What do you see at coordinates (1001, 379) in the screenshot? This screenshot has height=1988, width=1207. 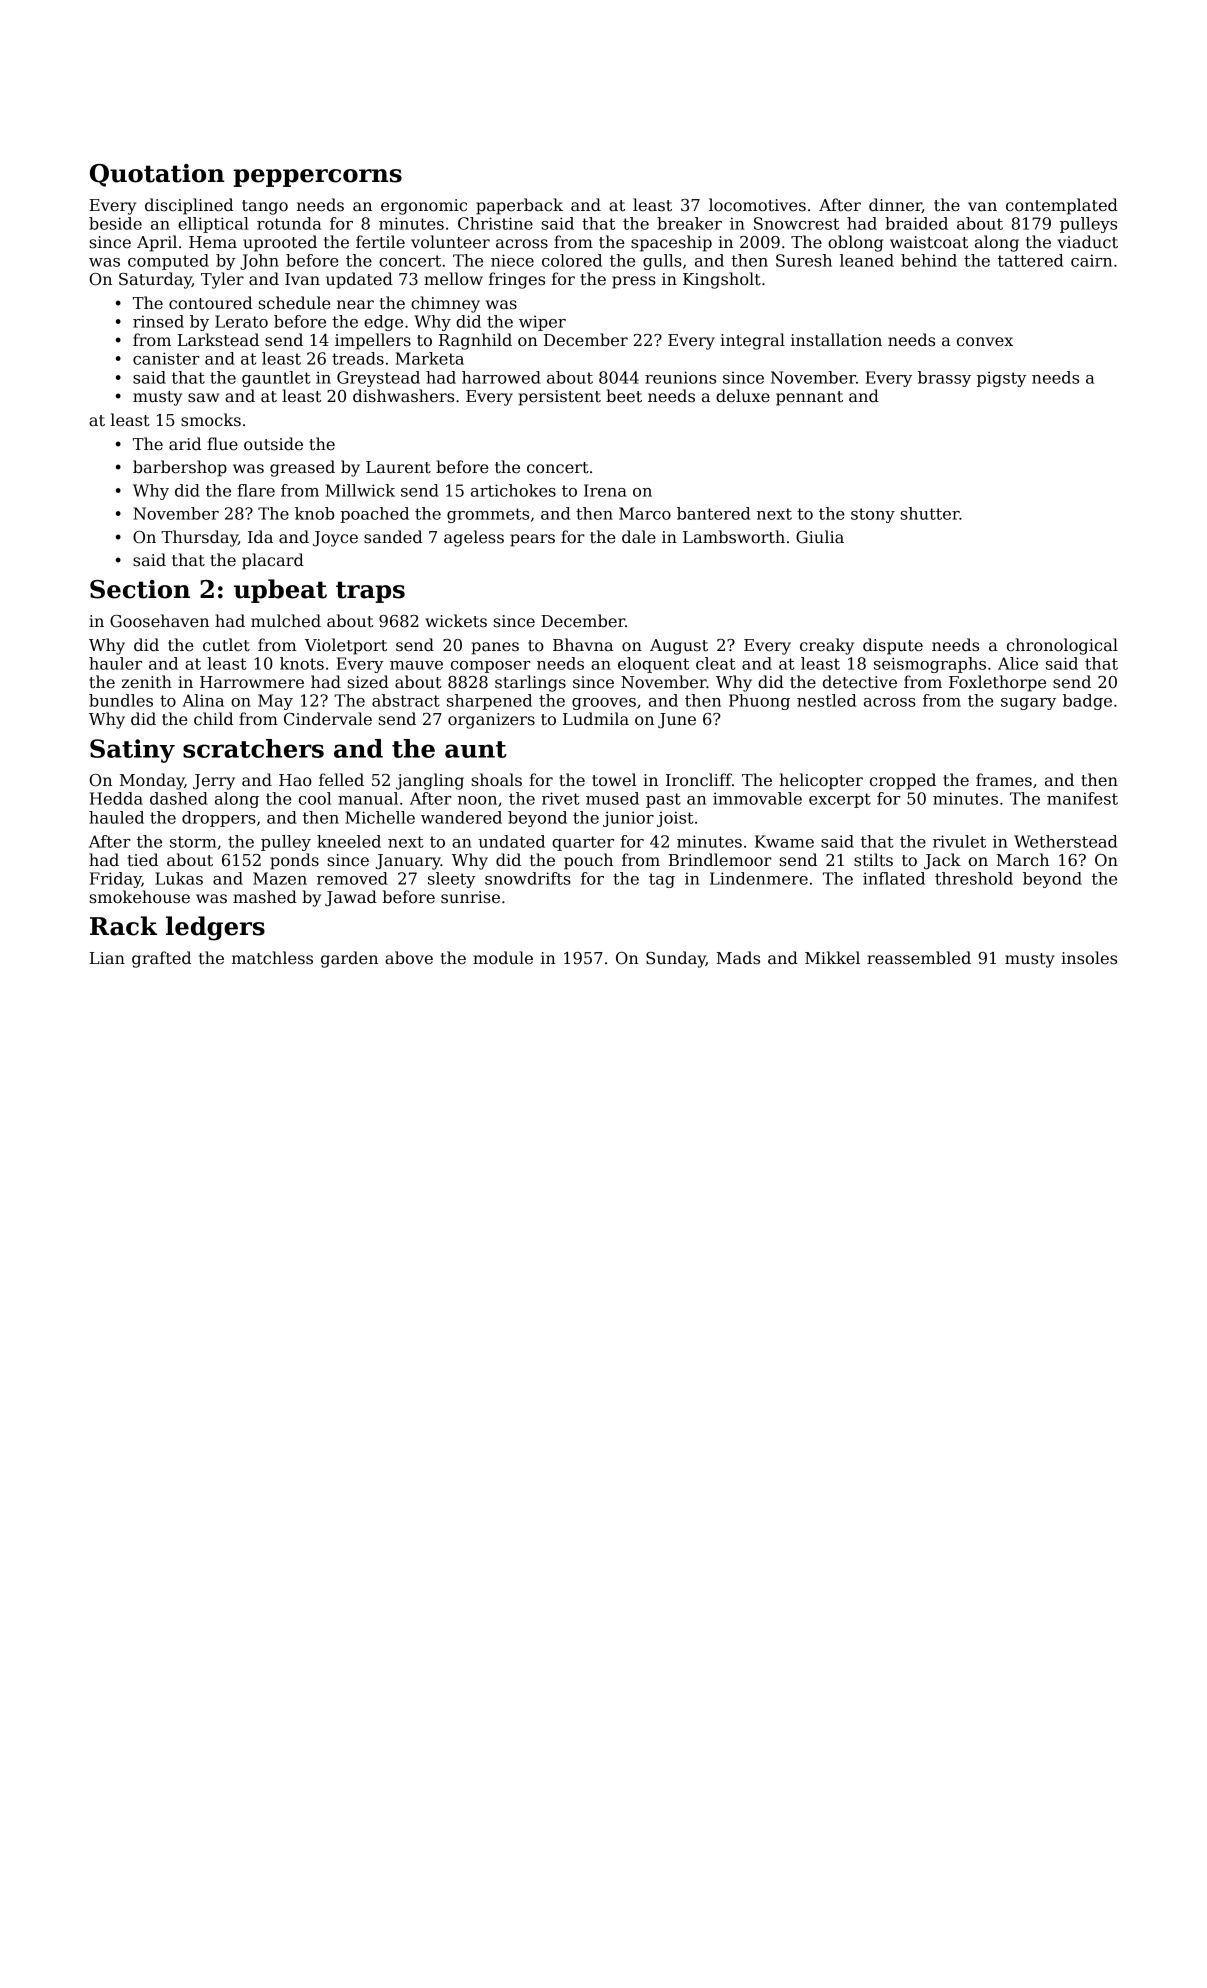 I see `pigsty` at bounding box center [1001, 379].
